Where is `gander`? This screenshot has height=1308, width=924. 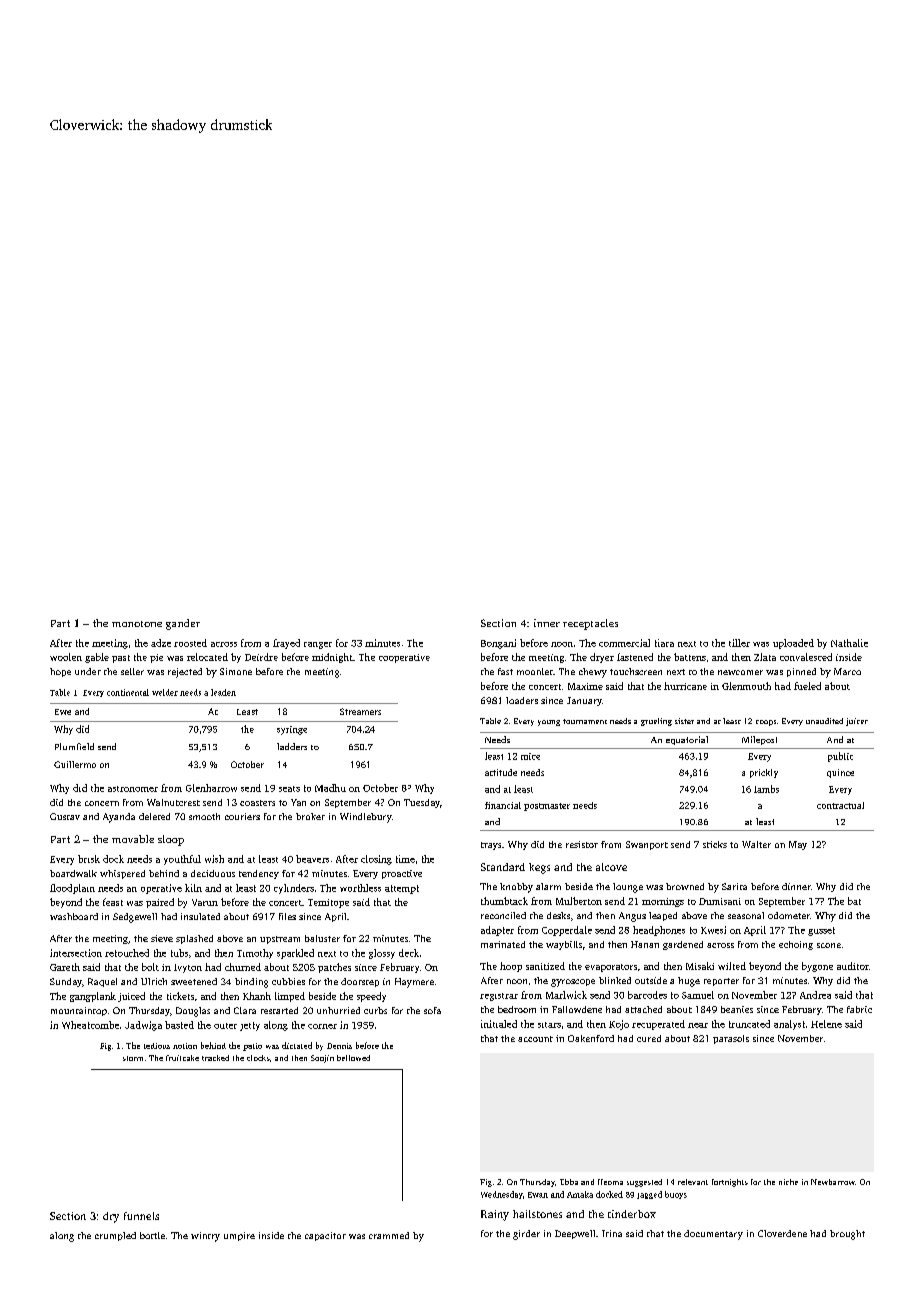 gander is located at coordinates (183, 624).
